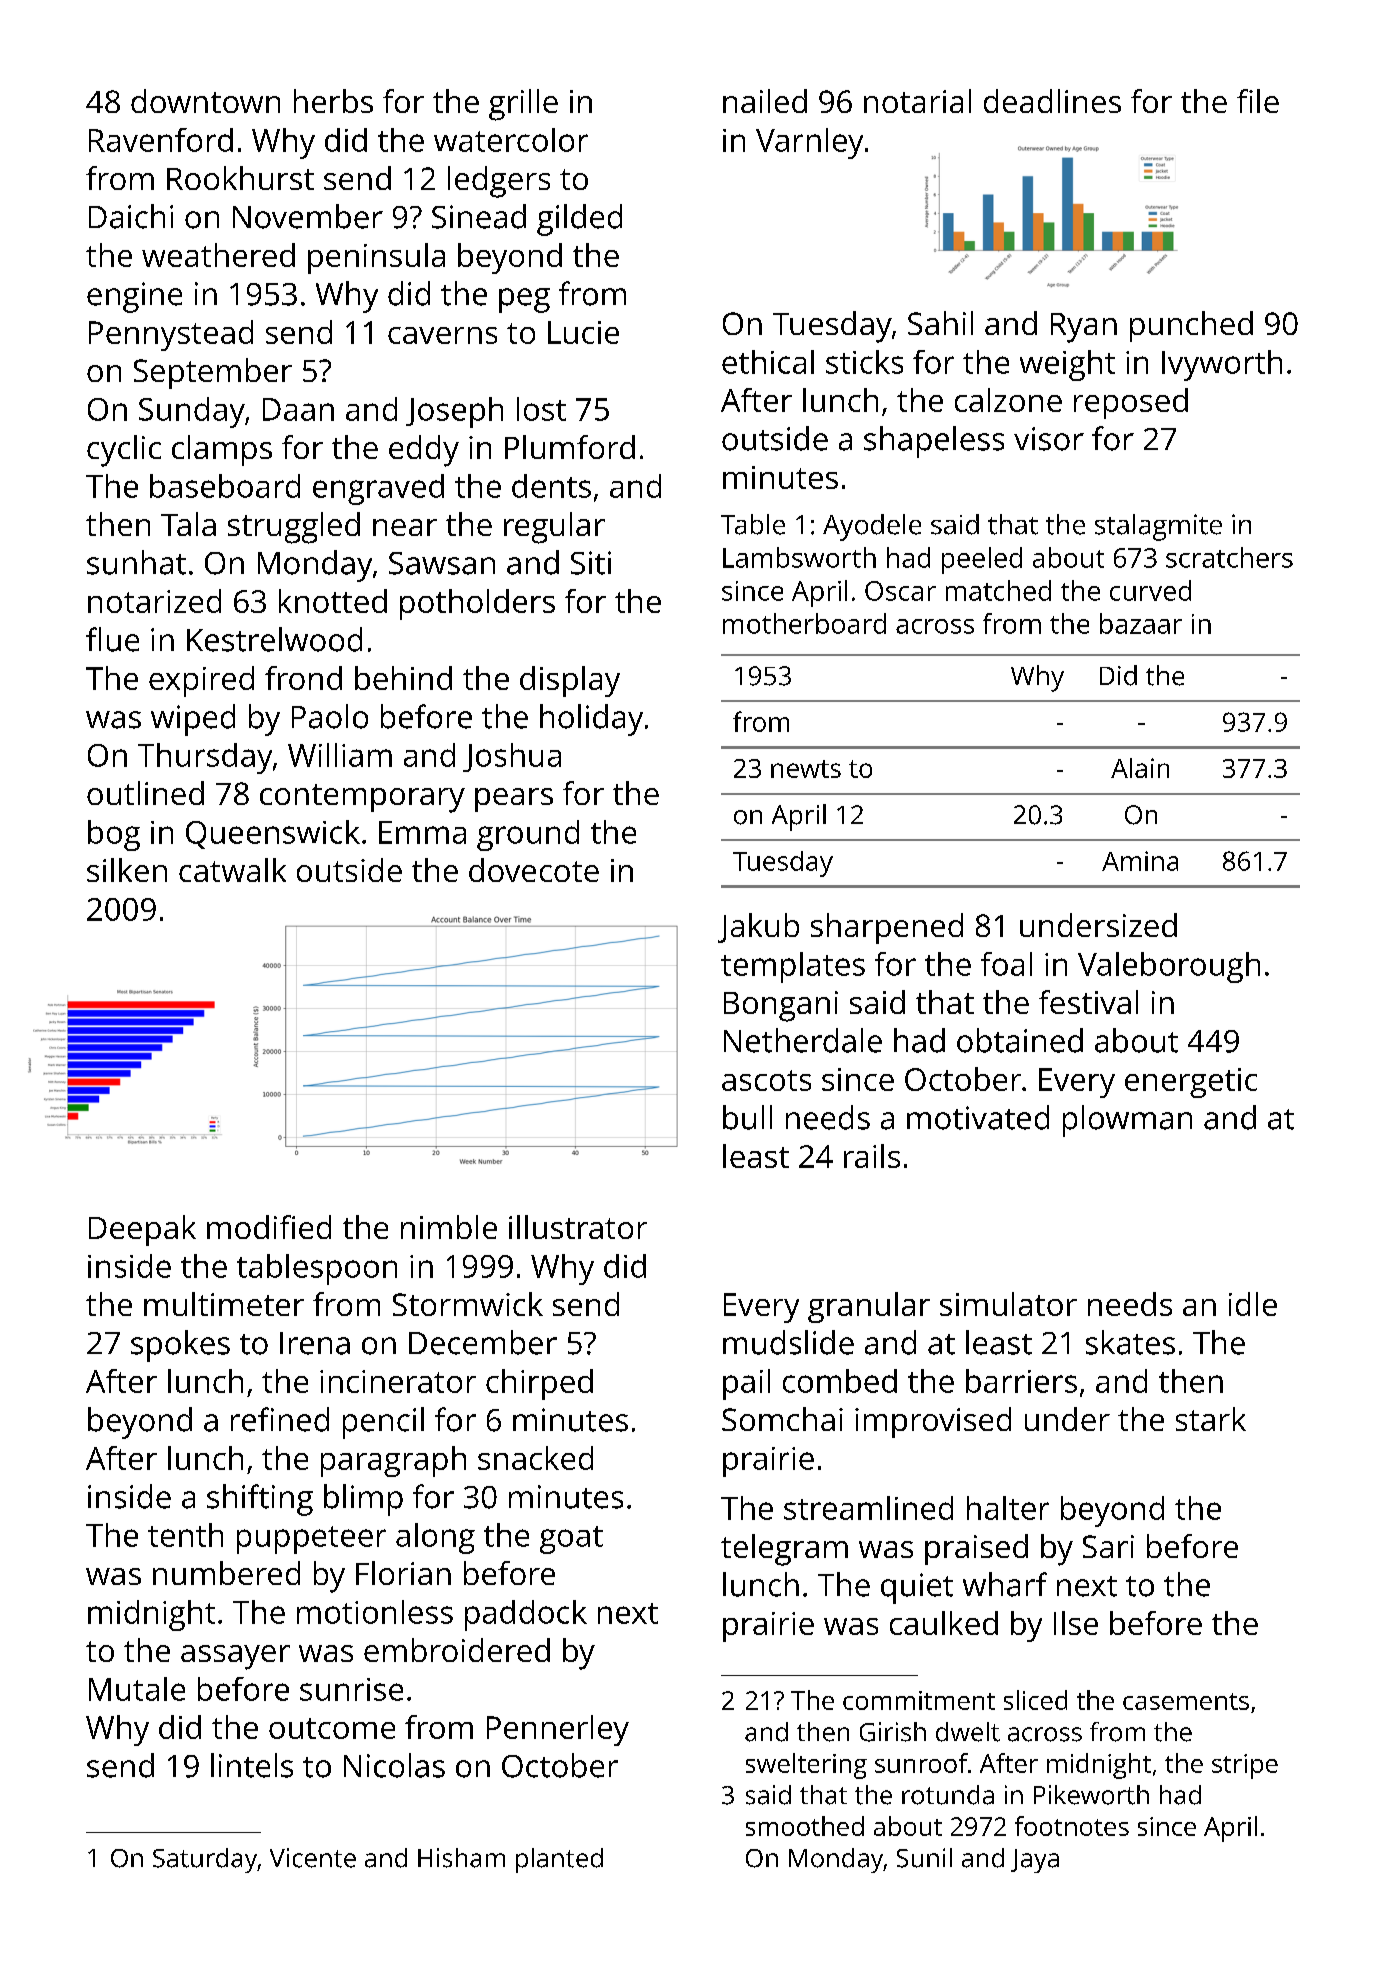 The width and height of the image is (1386, 1969). Describe the element at coordinates (422, 832) in the image. I see `Emma` at that location.
